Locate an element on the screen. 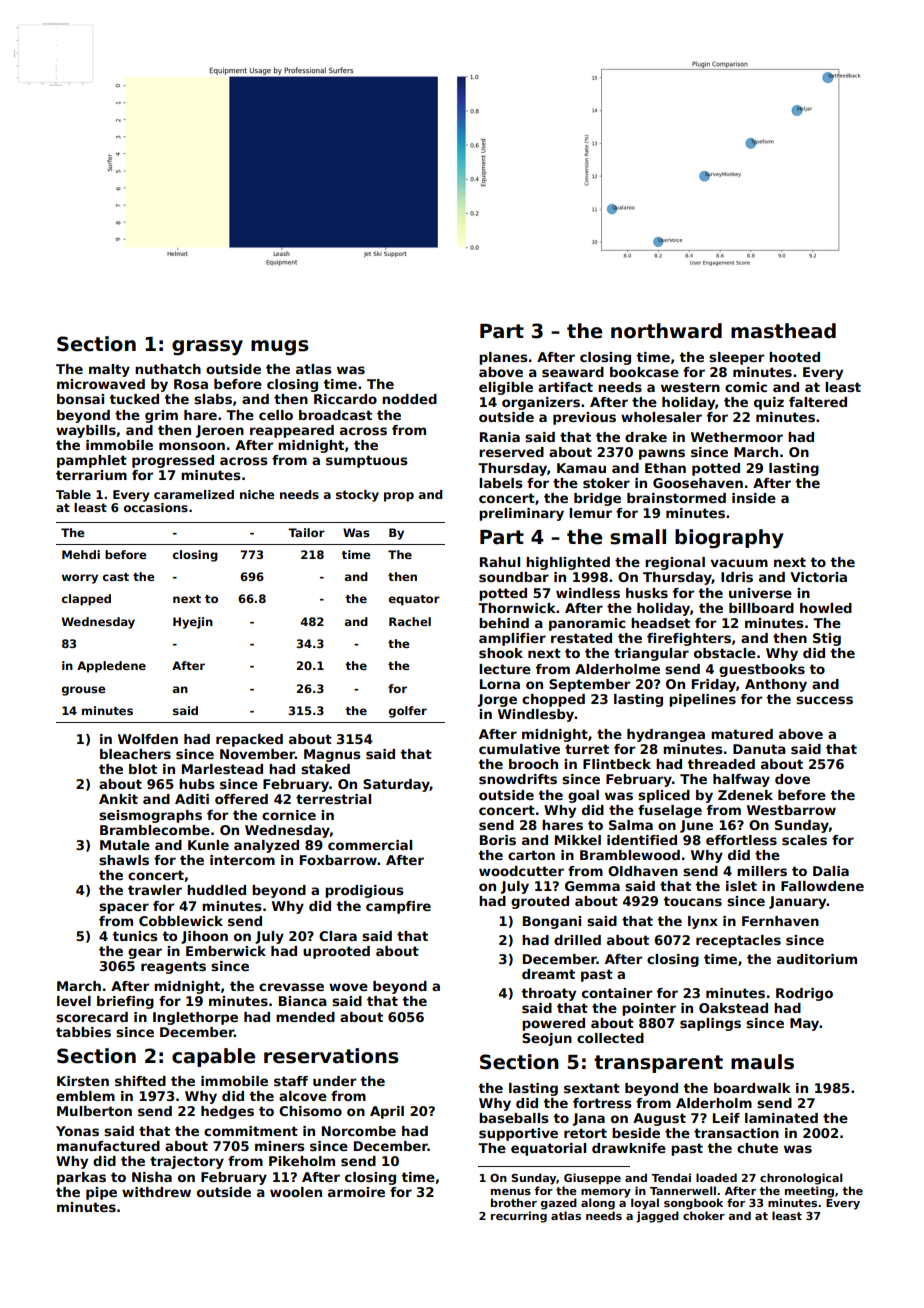  spacer is located at coordinates (124, 908).
